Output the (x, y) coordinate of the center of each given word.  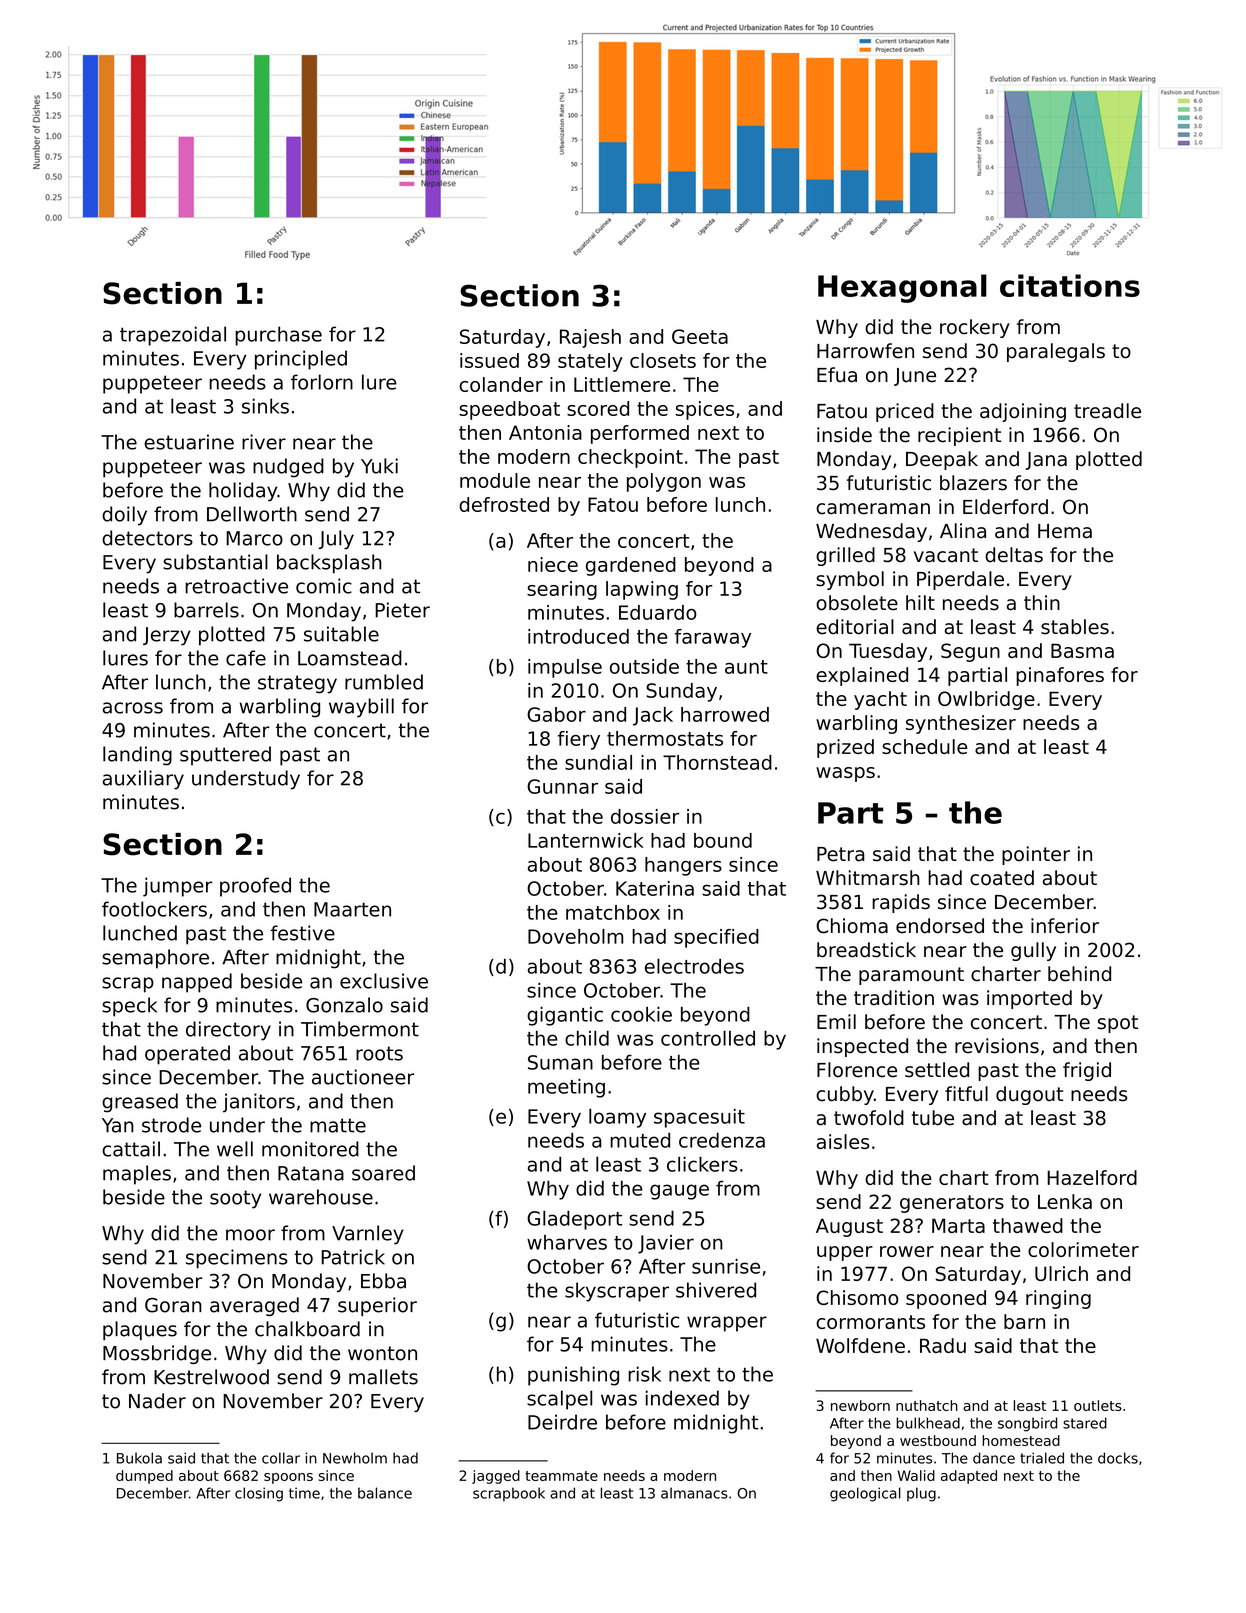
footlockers (154, 909)
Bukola (139, 1458)
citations (1070, 285)
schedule (925, 746)
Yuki (379, 466)
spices (704, 410)
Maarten (352, 909)
